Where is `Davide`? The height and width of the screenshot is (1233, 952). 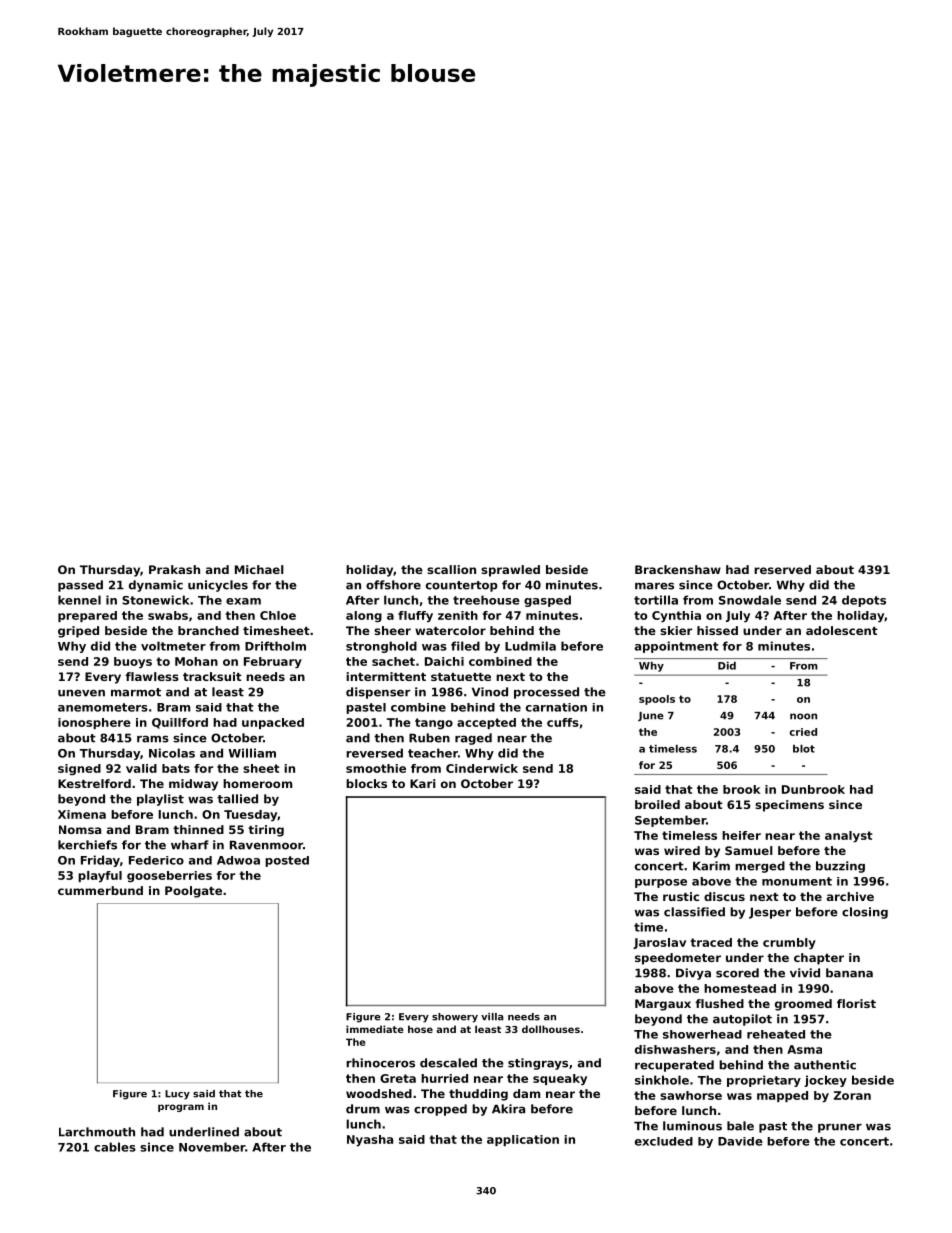 Davide is located at coordinates (740, 1141).
